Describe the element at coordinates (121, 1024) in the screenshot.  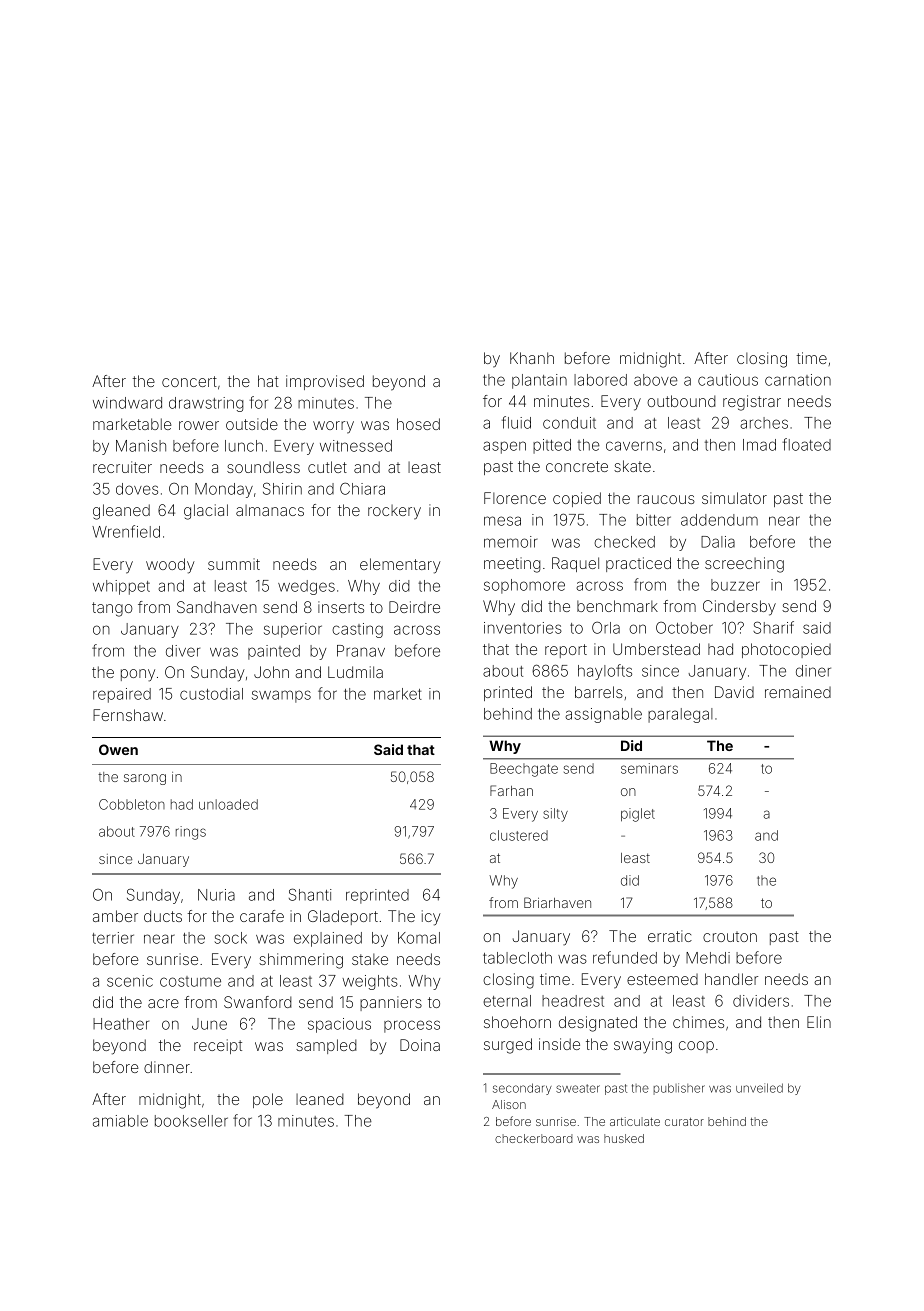
I see `Heather` at that location.
